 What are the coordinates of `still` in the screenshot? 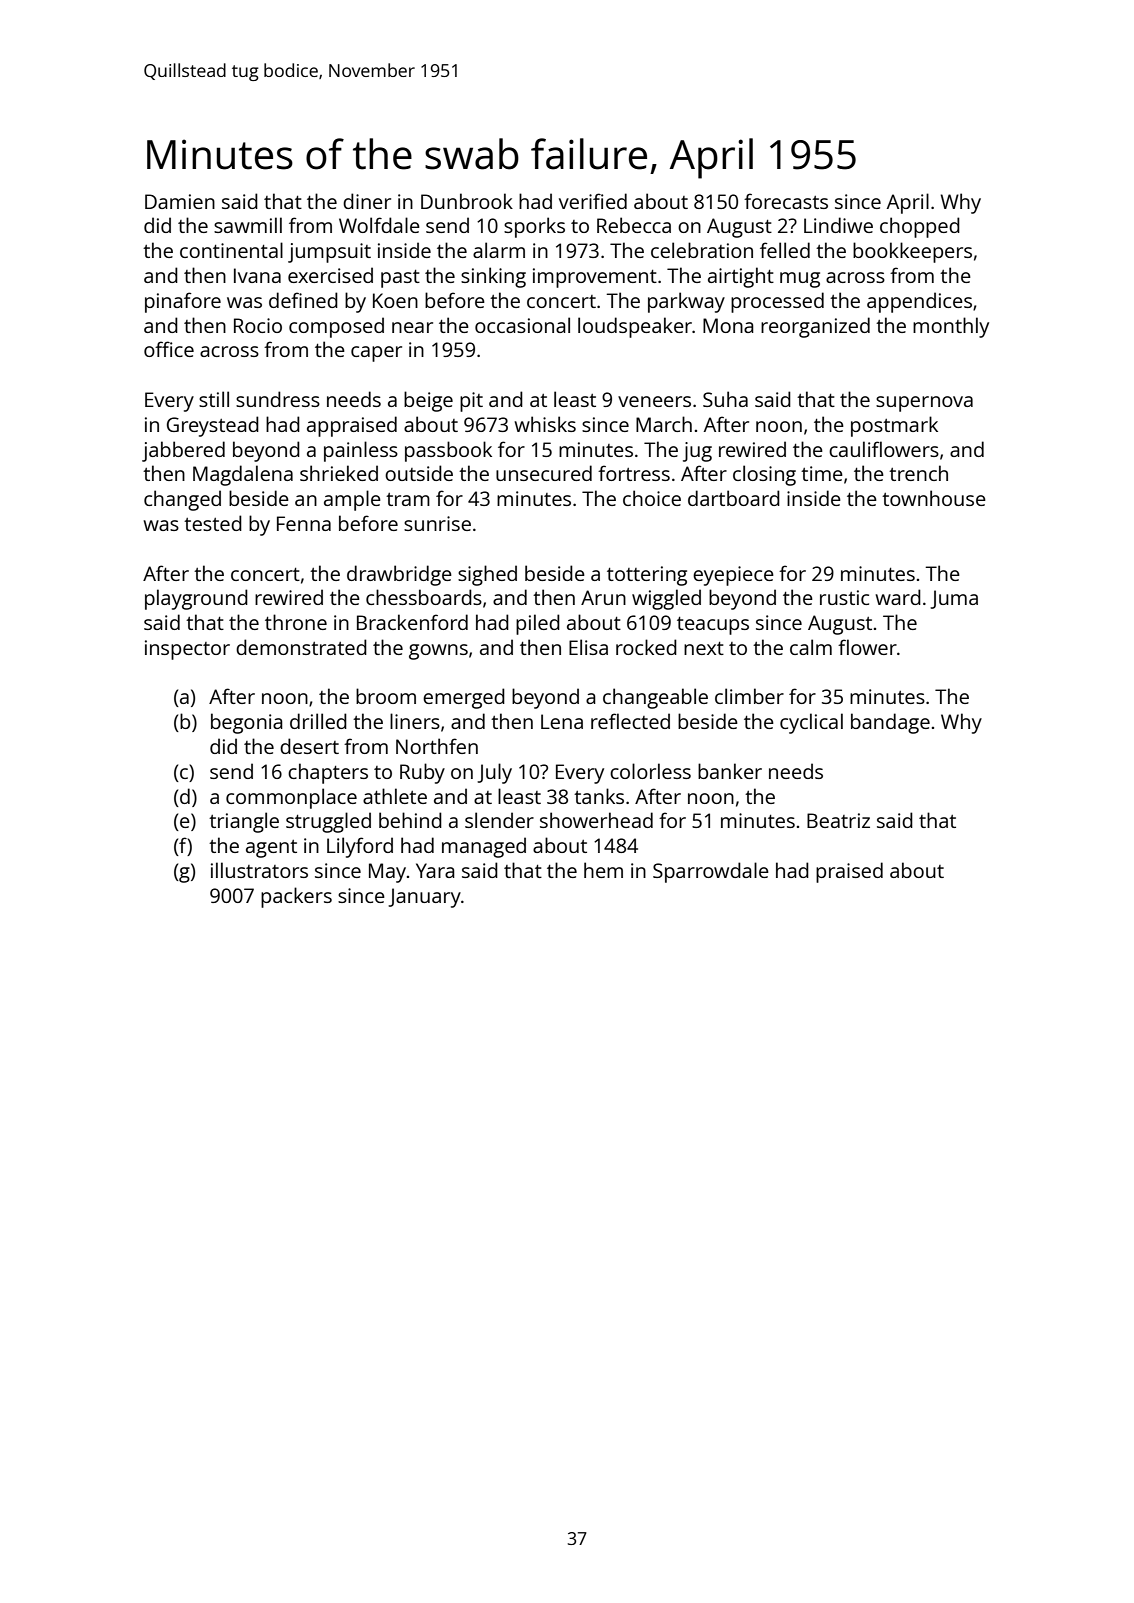 It's located at (214, 399).
